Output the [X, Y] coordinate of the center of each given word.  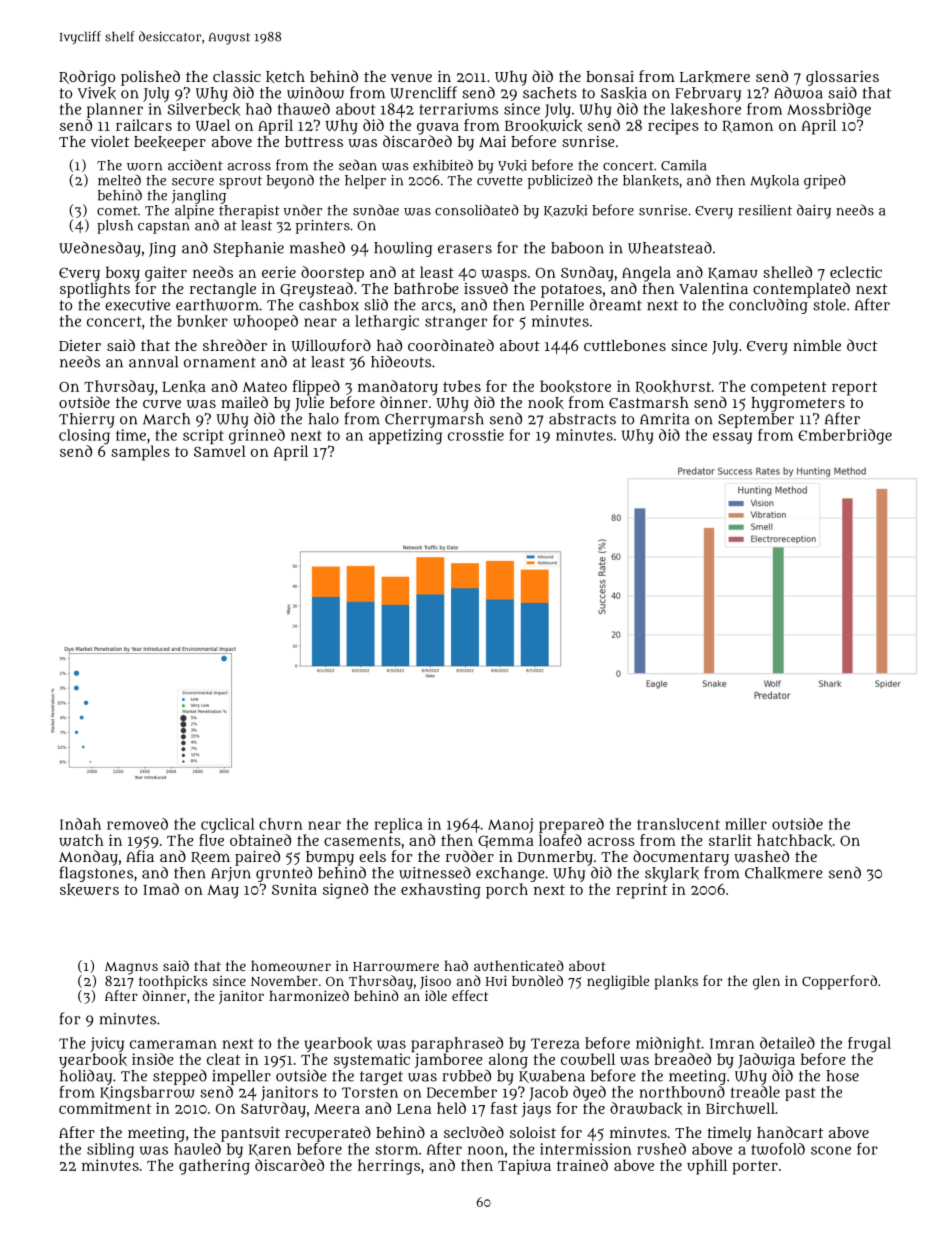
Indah [80, 824]
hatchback [794, 840]
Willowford [331, 345]
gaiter [166, 274]
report [854, 389]
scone [831, 1150]
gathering [214, 1167]
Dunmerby [555, 858]
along [508, 1061]
